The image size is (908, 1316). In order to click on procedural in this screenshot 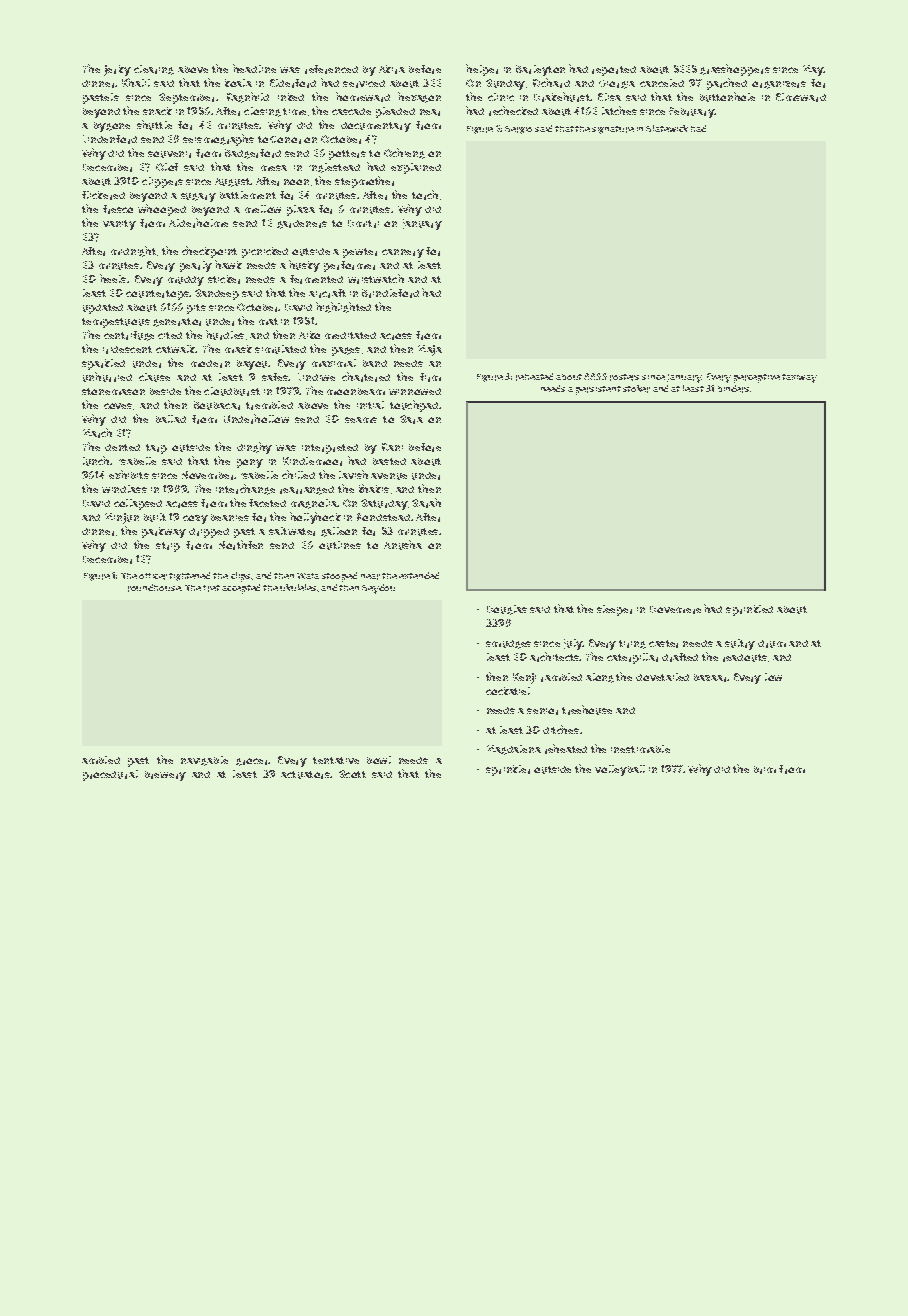, I will do `click(110, 775)`.
